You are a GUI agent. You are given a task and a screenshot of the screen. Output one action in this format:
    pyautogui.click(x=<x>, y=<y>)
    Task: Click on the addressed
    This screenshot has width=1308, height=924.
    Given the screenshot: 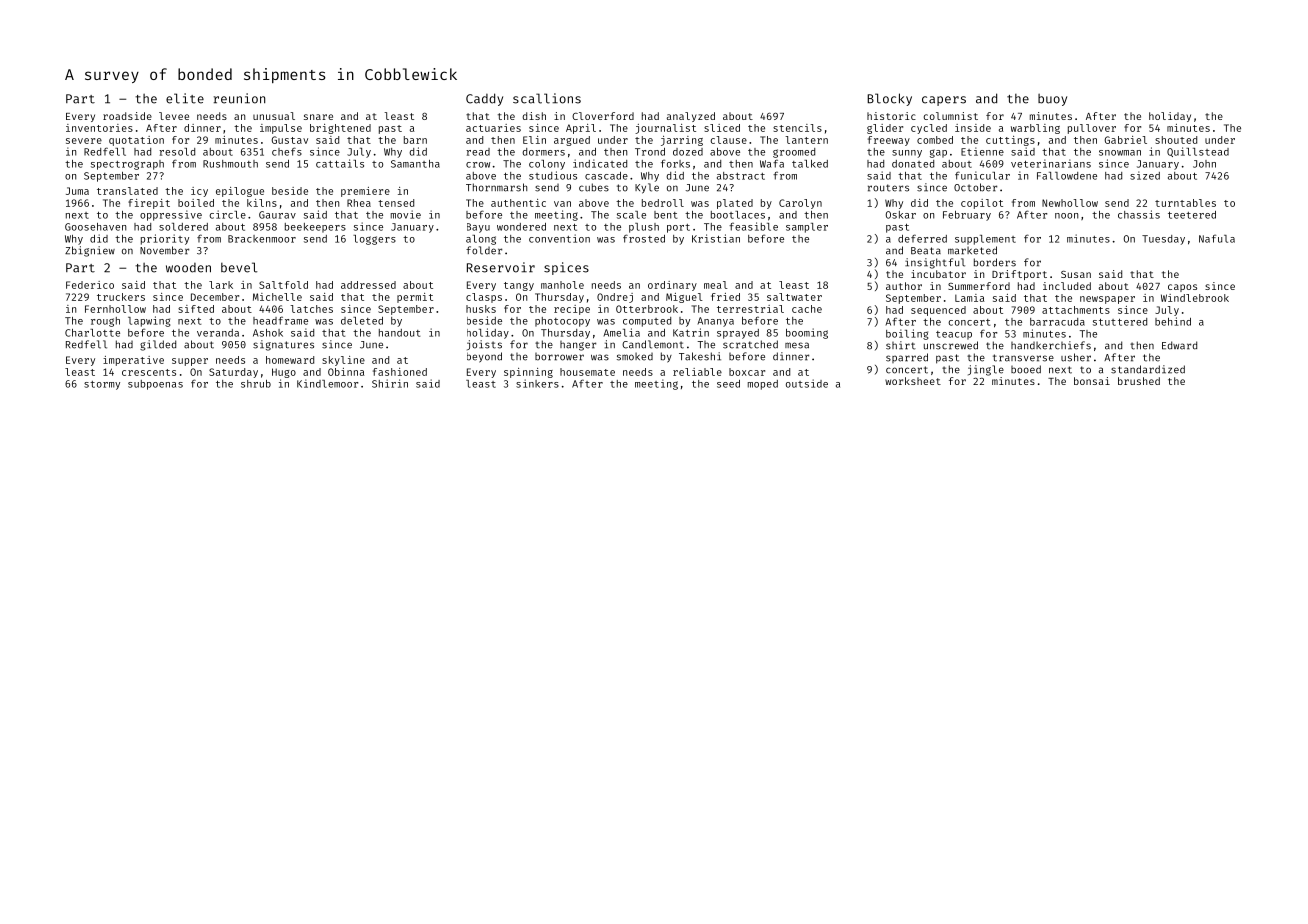 What is the action you would take?
    pyautogui.click(x=368, y=285)
